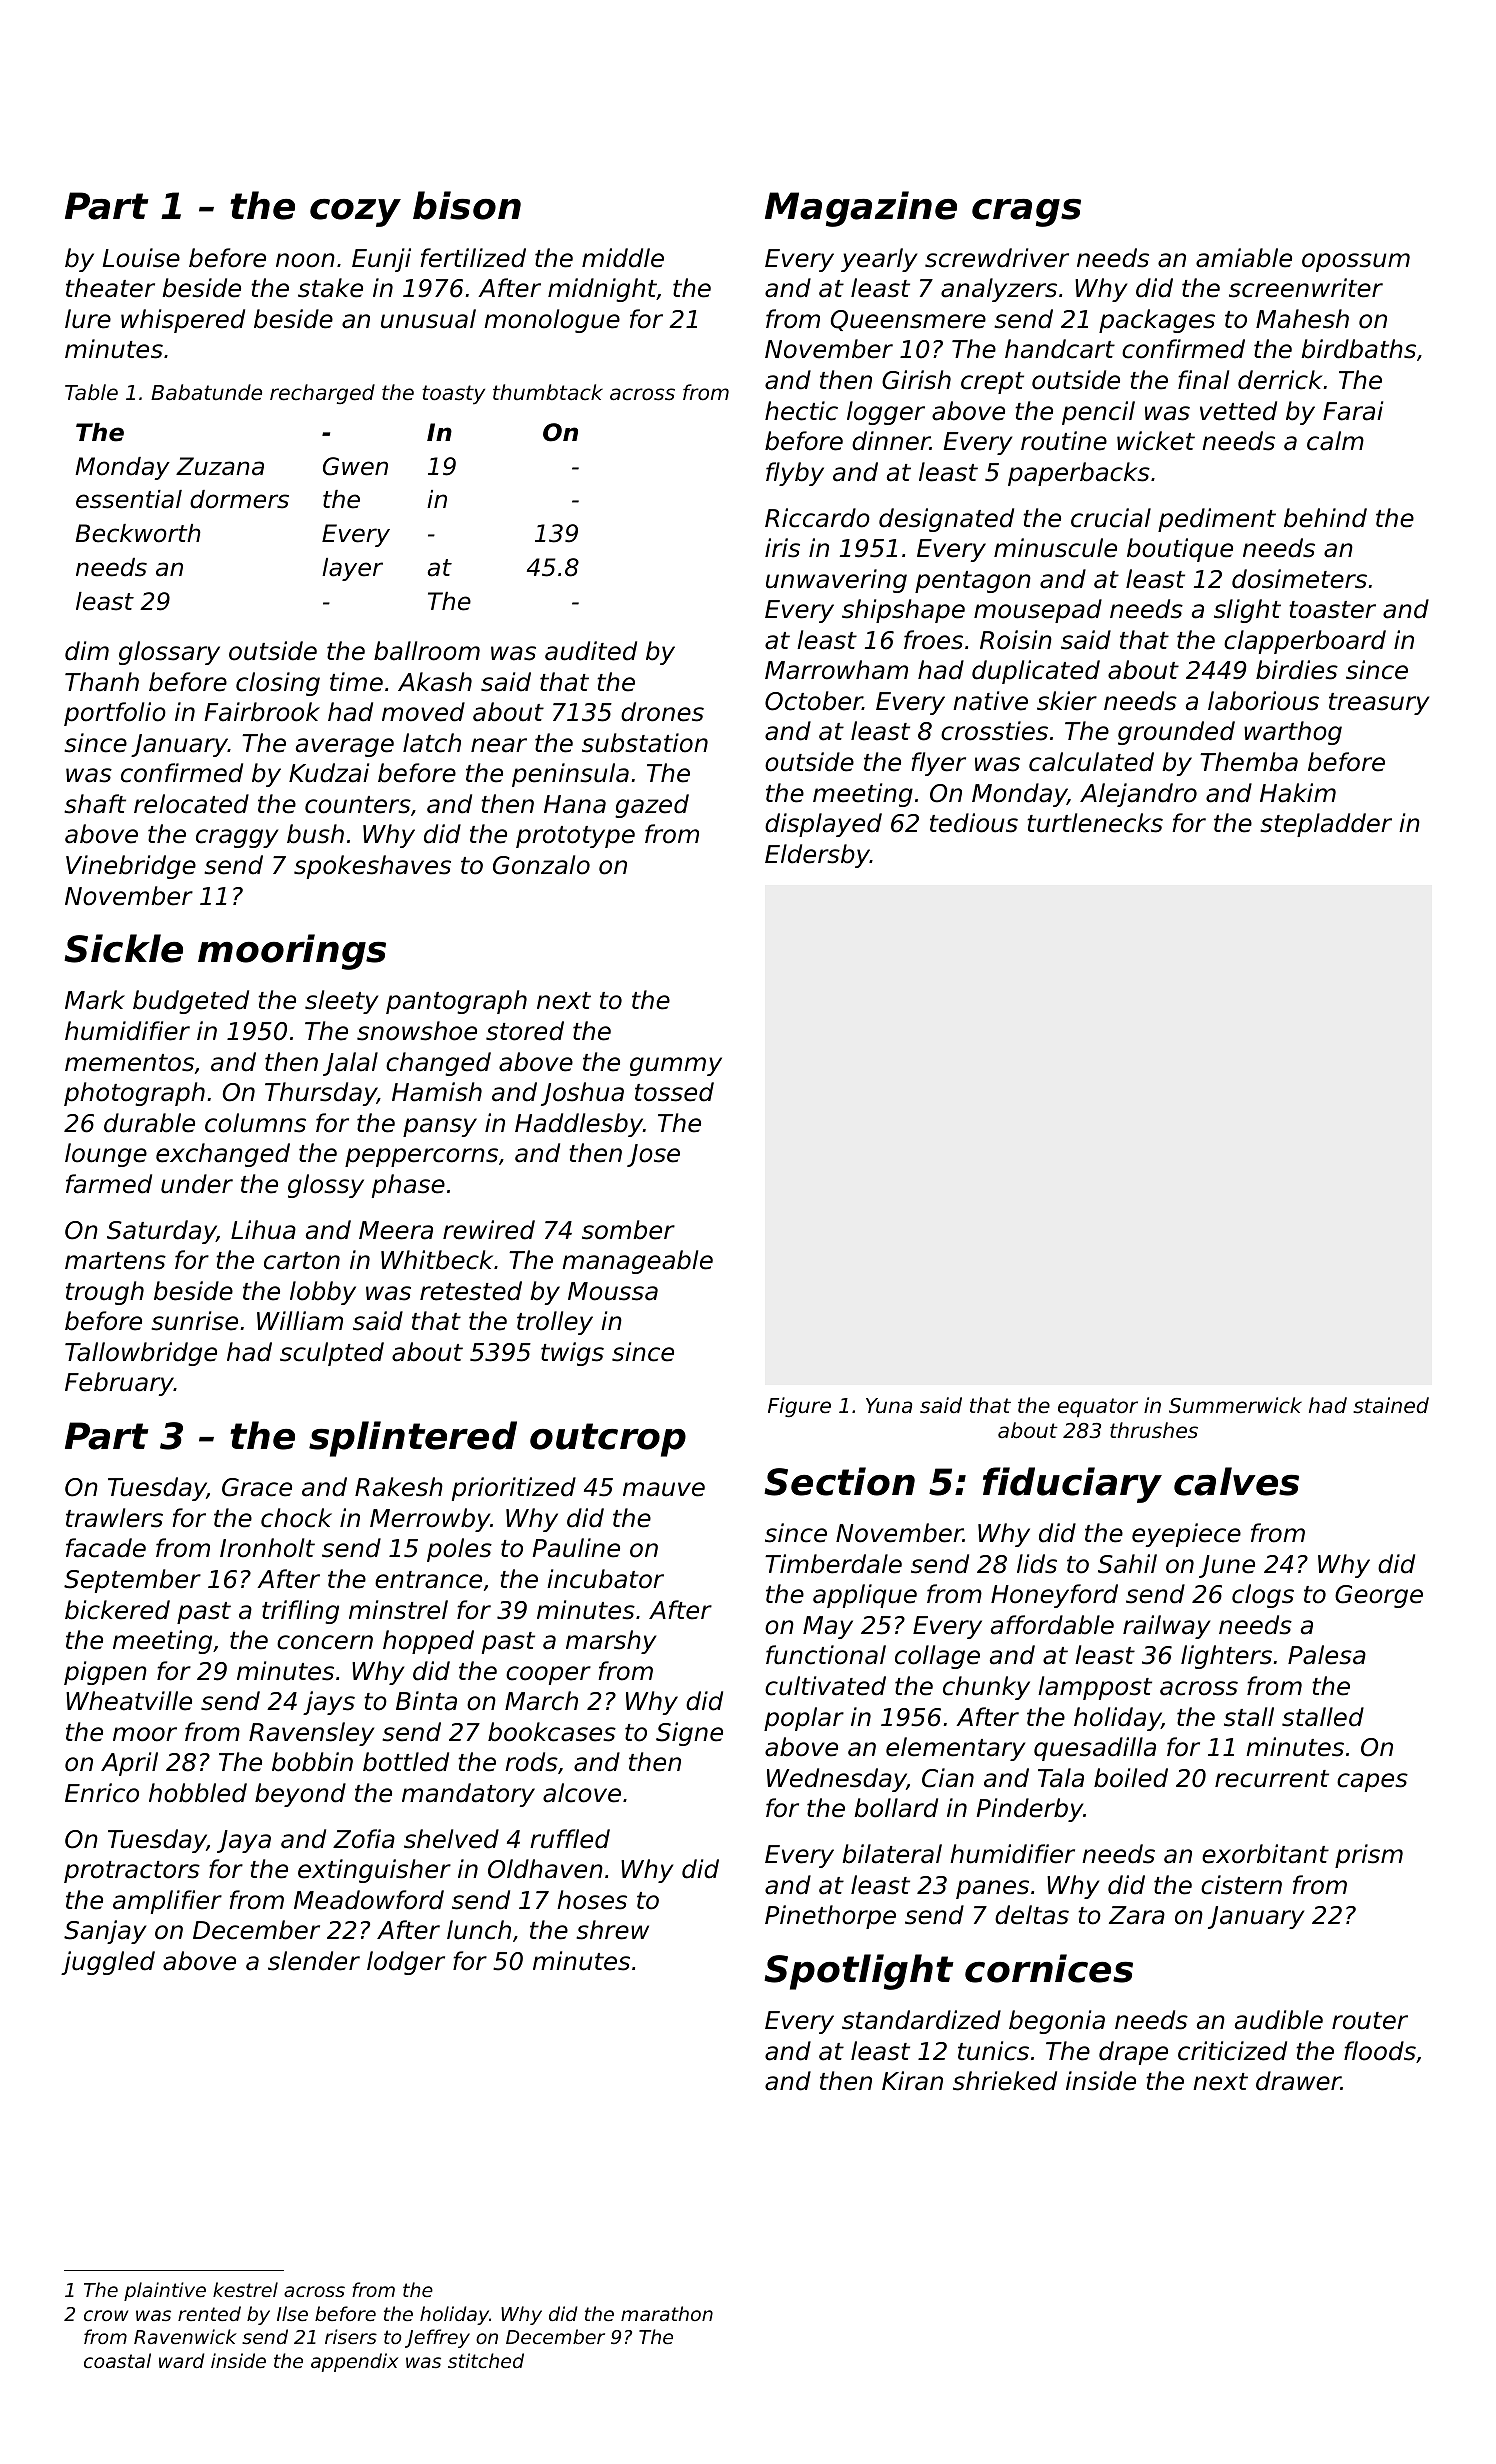 The image size is (1496, 2464). What do you see at coordinates (861, 209) in the screenshot?
I see `Magazine` at bounding box center [861, 209].
